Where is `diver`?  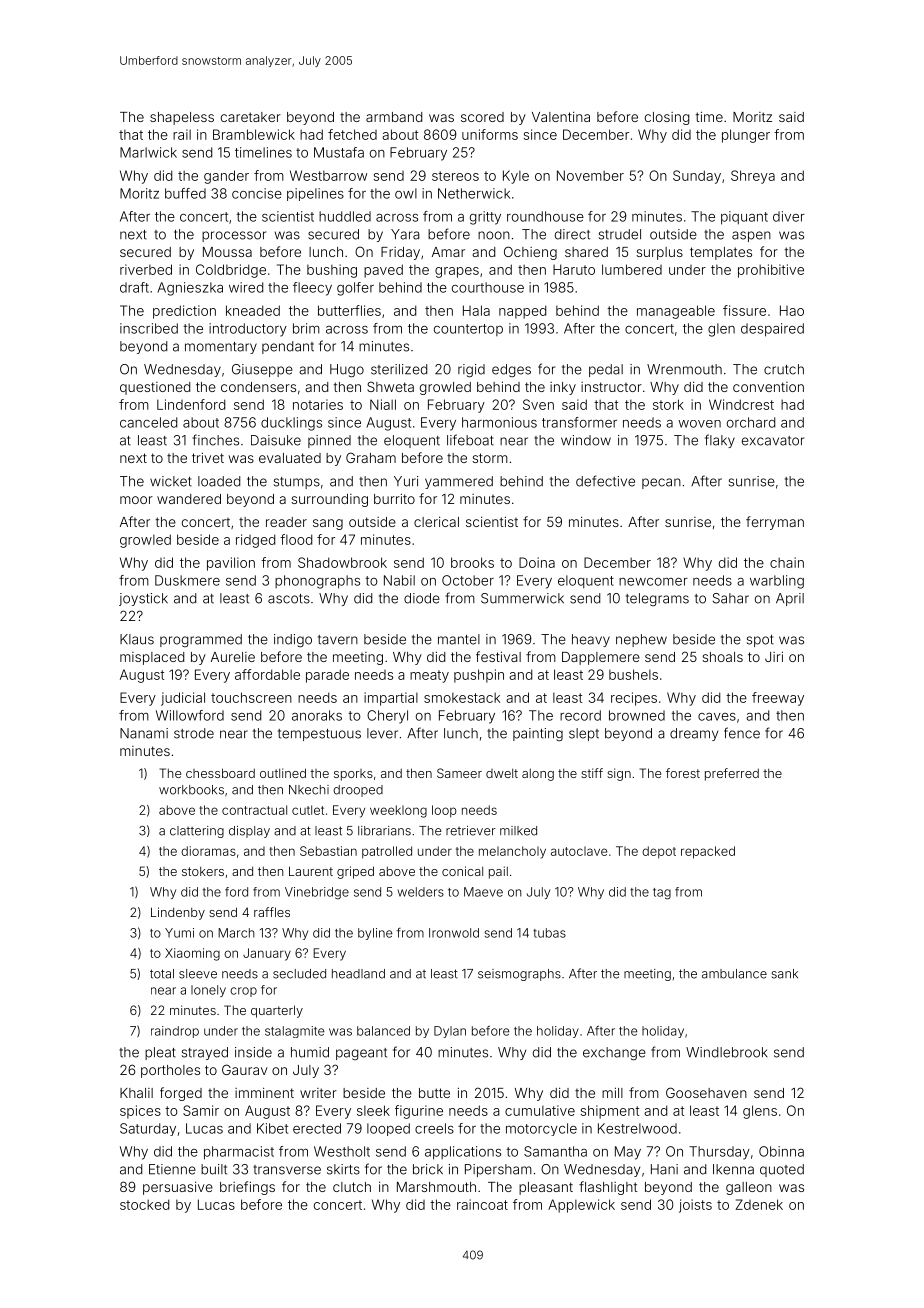
diver is located at coordinates (789, 216).
